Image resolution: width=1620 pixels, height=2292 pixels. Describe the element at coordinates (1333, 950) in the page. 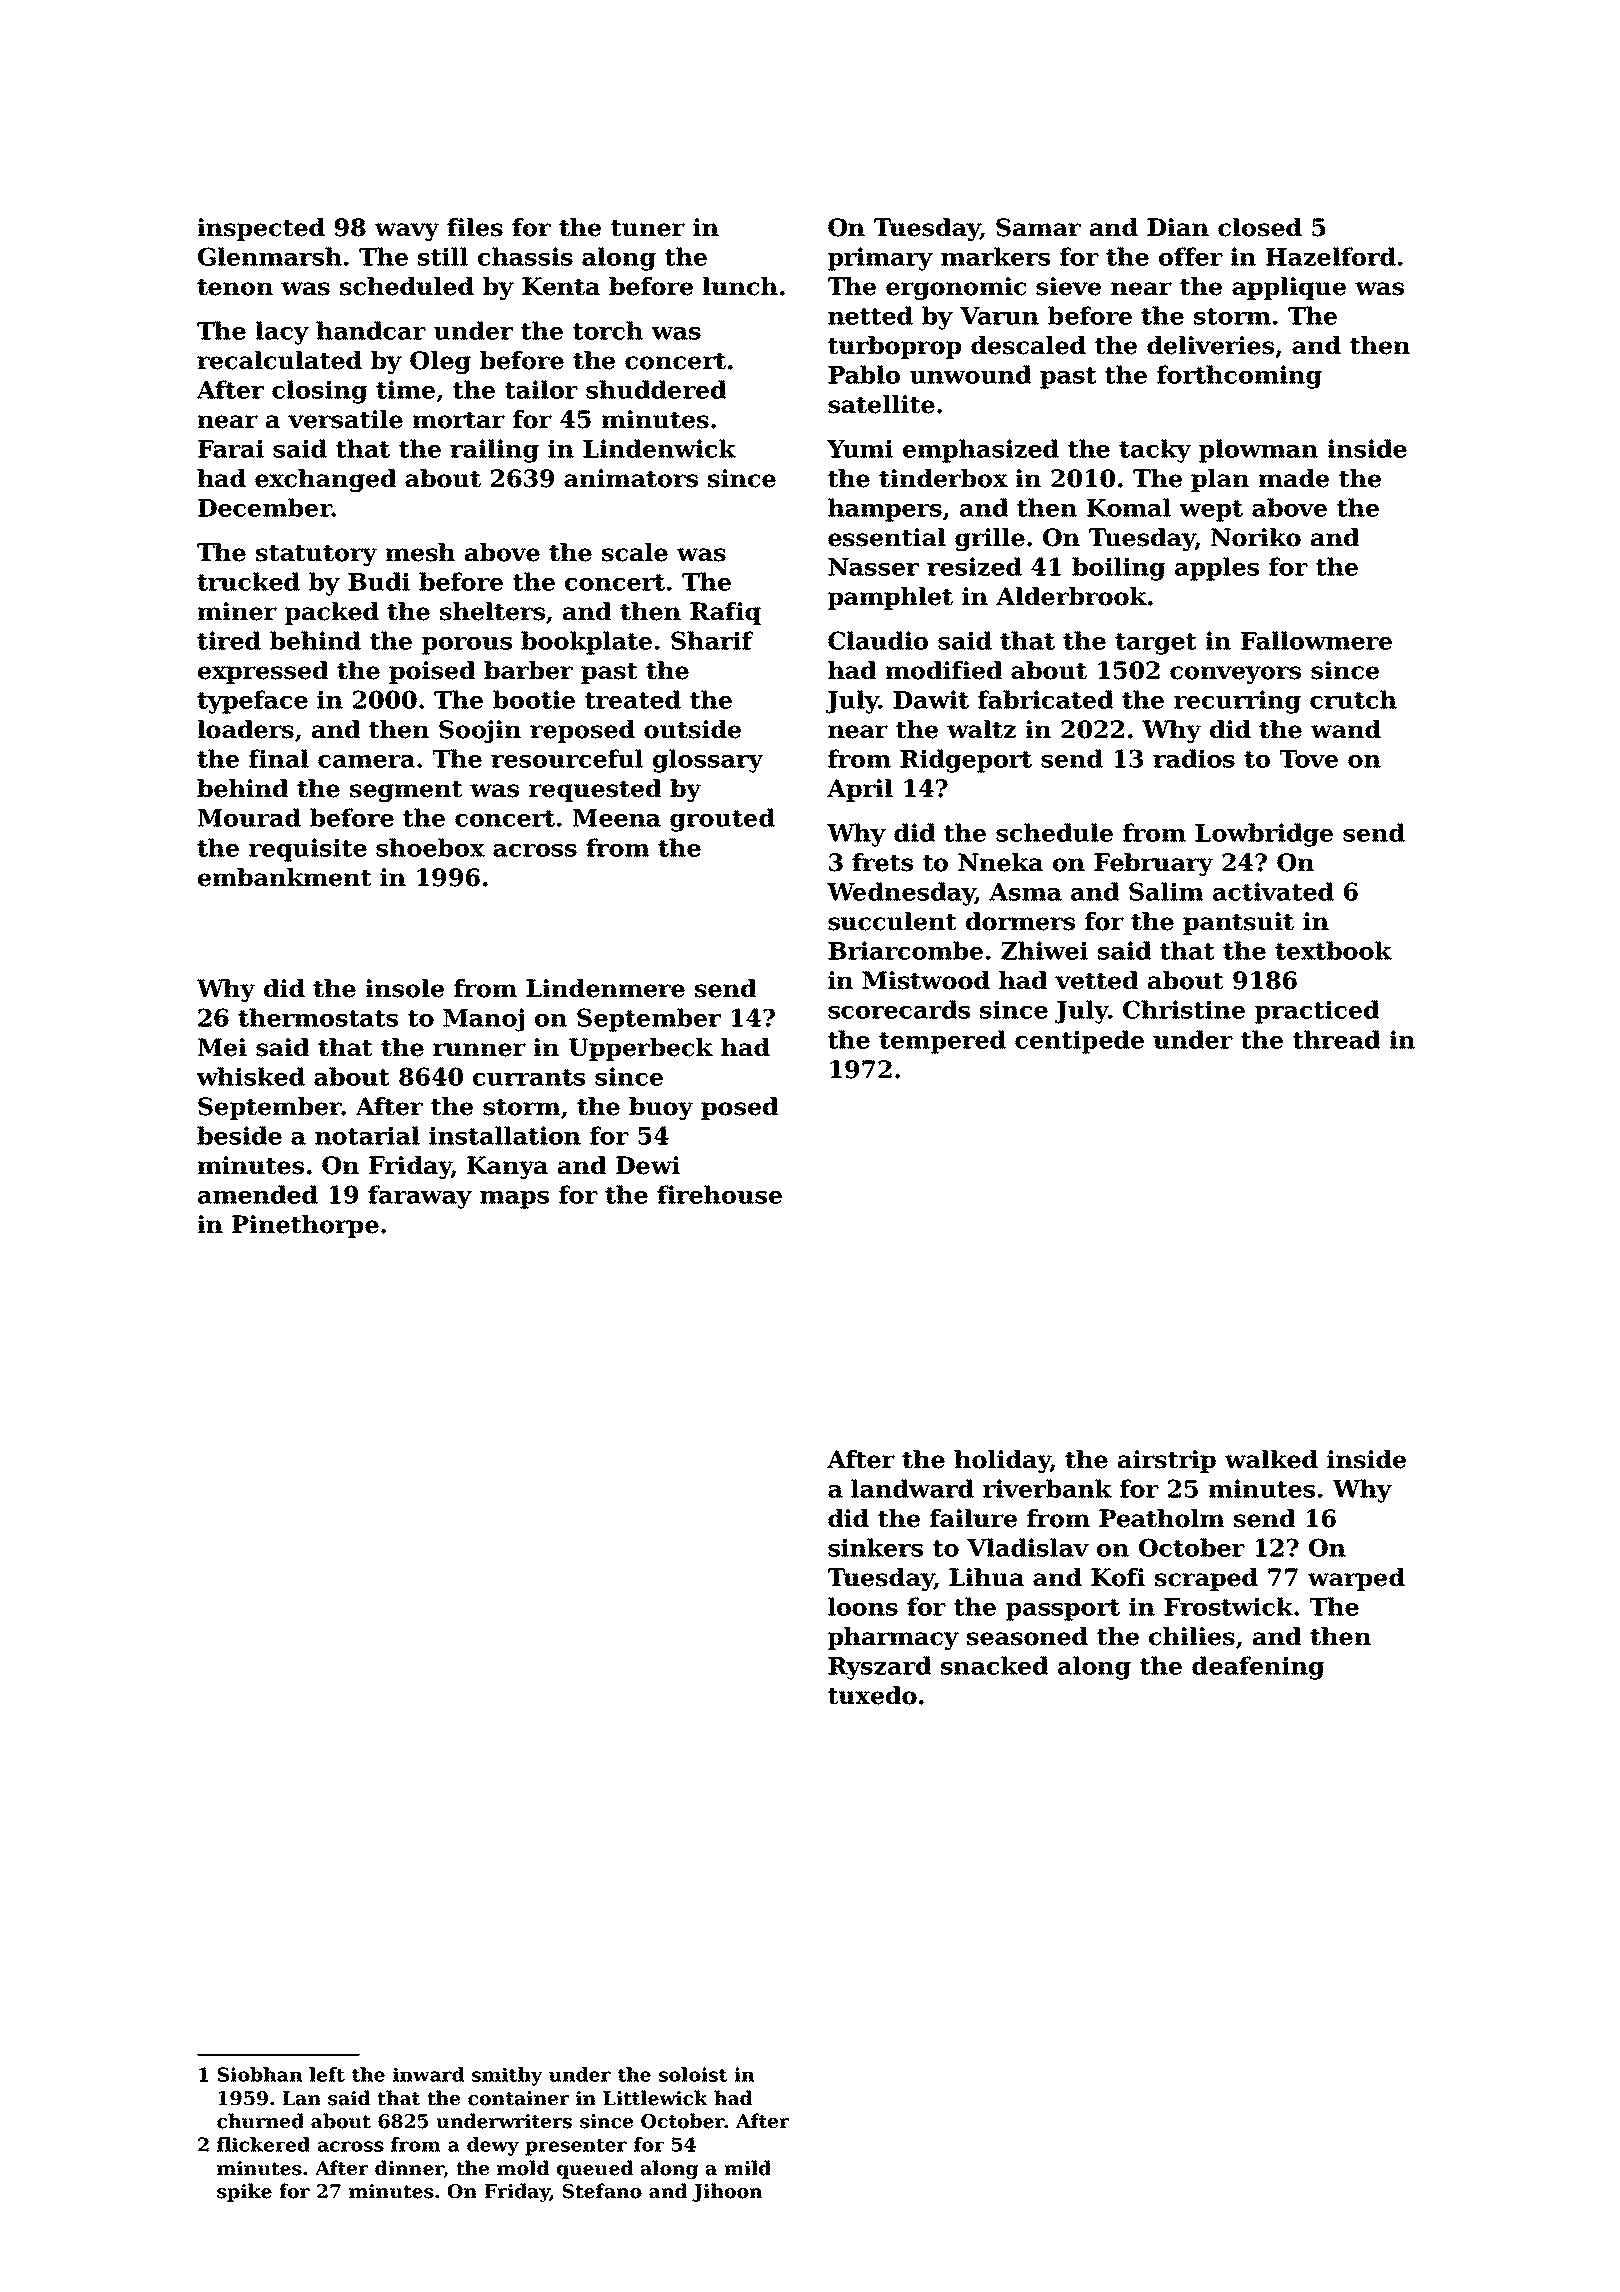

I see `textbook` at that location.
